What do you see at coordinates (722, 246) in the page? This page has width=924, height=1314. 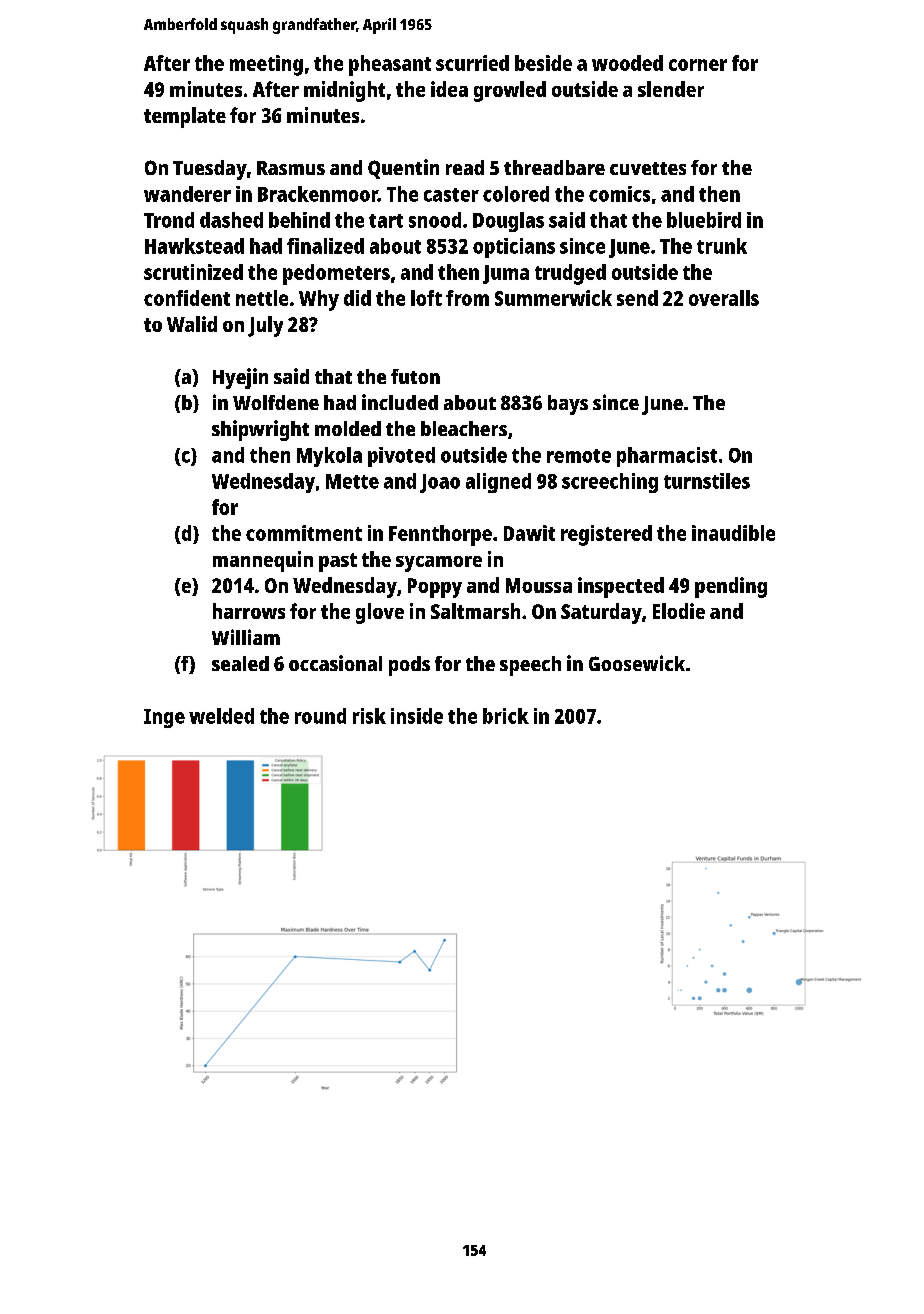 I see `trunk` at bounding box center [722, 246].
